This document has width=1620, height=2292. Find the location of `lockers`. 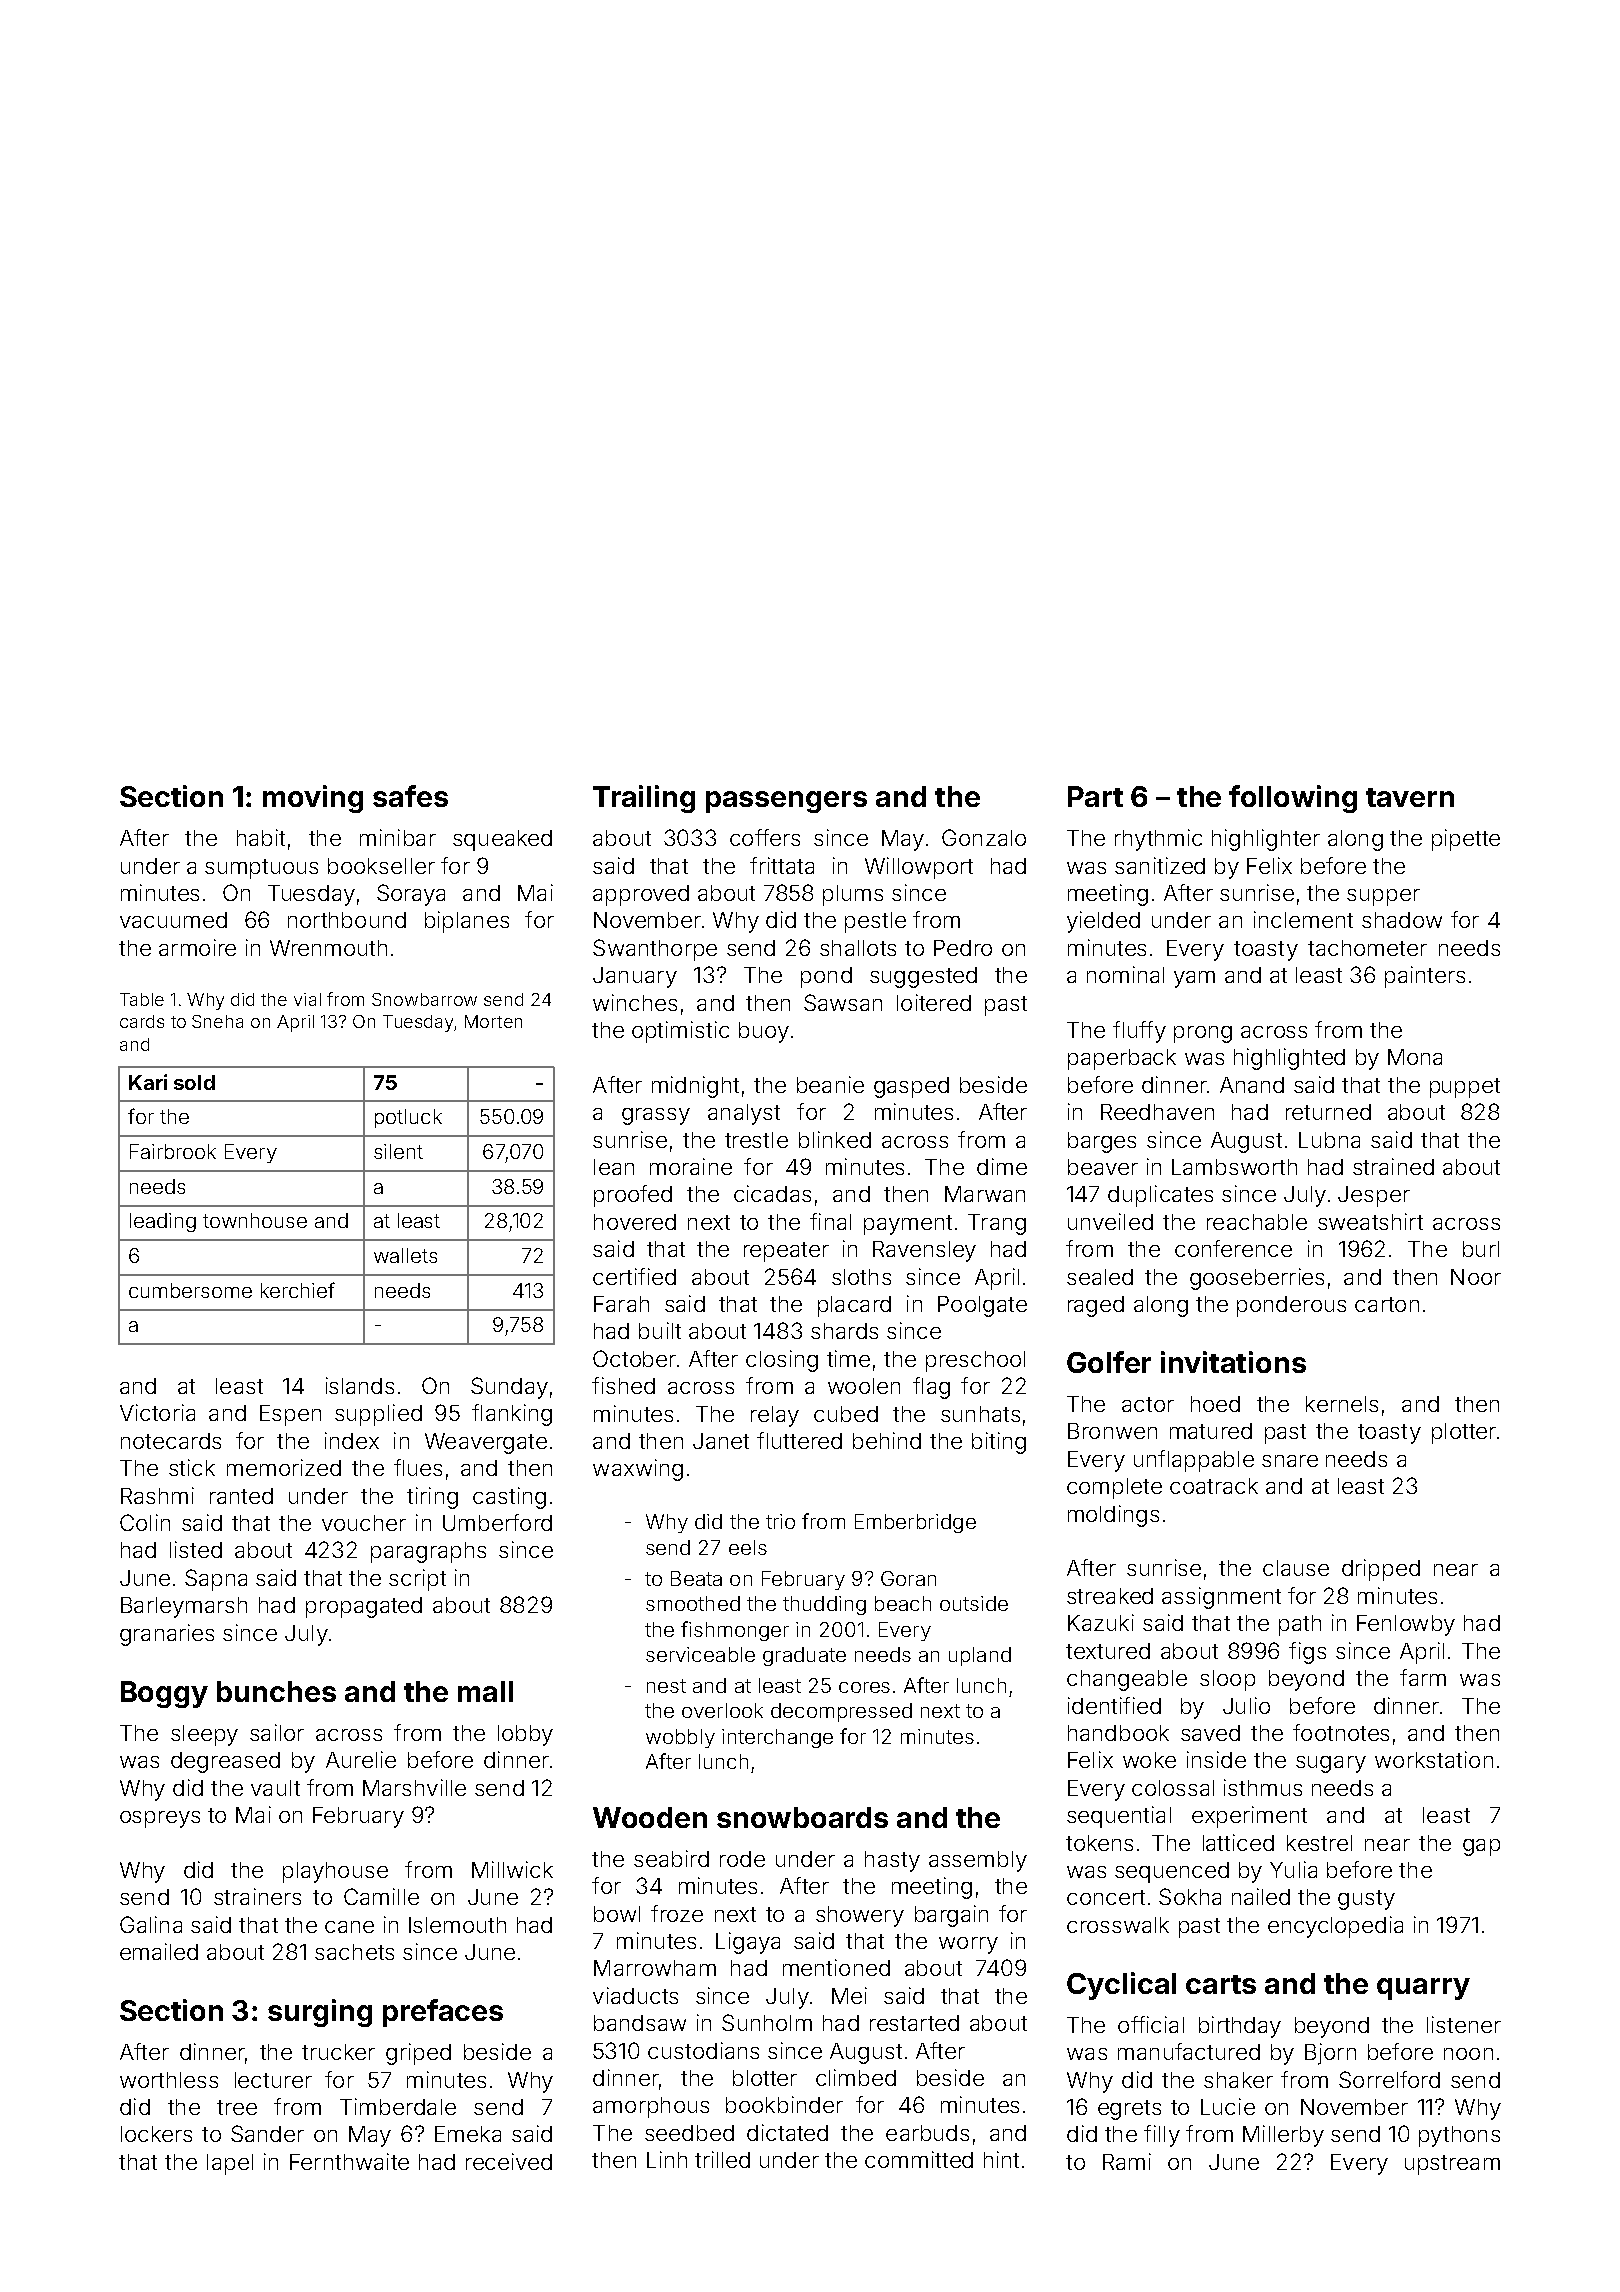

lockers is located at coordinates (156, 2134).
